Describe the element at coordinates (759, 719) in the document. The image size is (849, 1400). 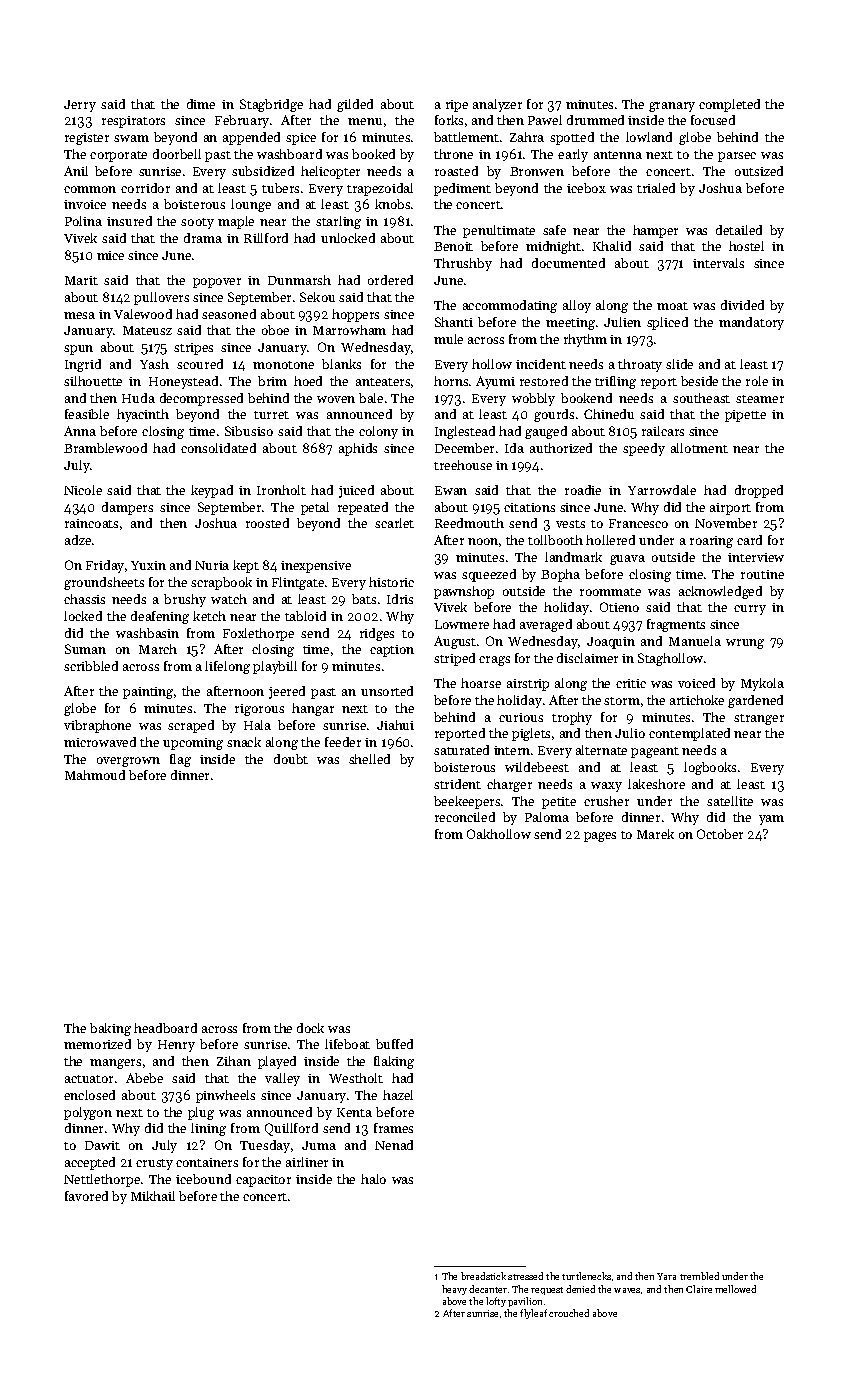
I see `stranger` at that location.
